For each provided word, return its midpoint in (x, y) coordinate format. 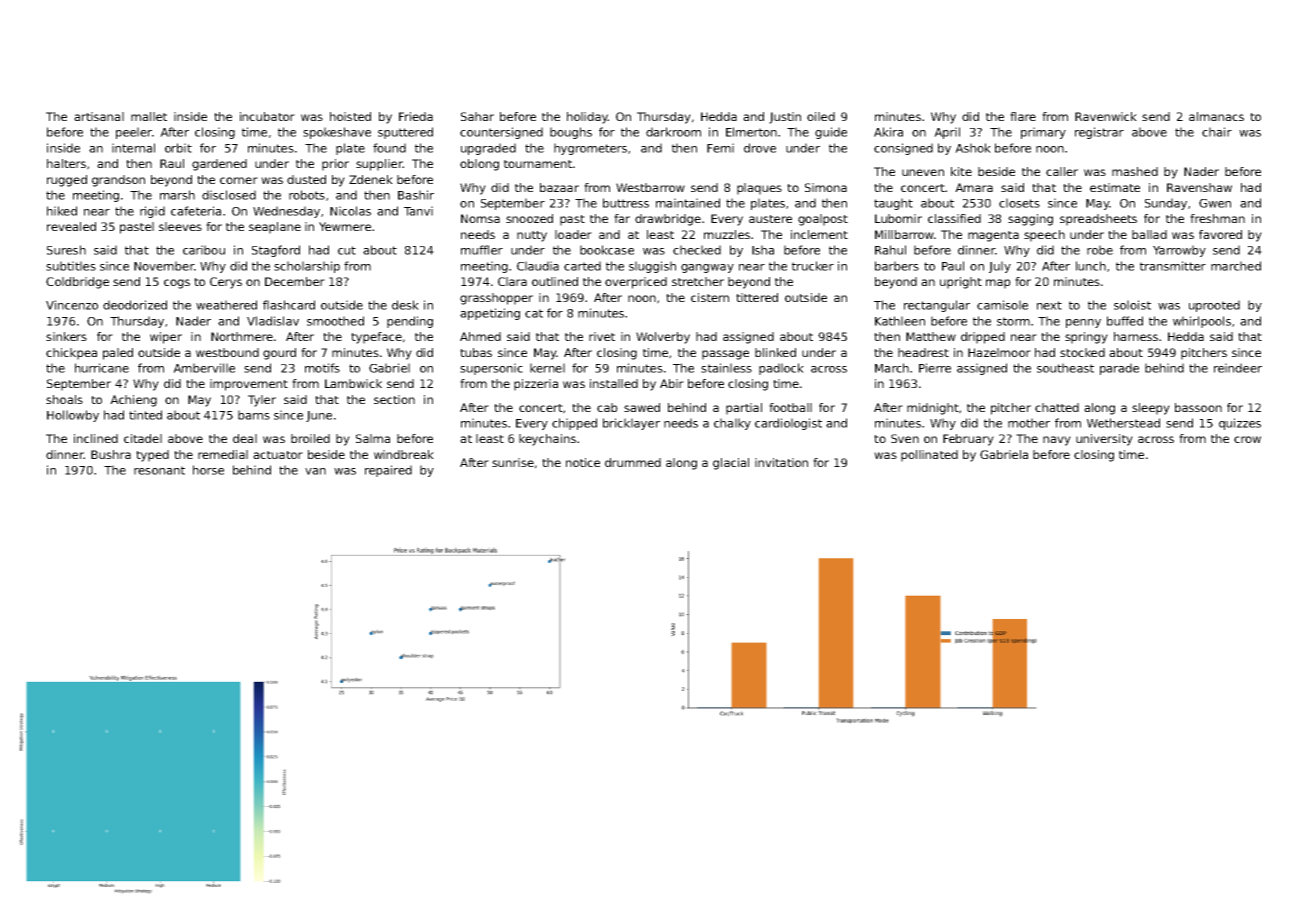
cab (607, 407)
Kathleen (900, 321)
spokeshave (337, 133)
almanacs (1216, 116)
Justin (785, 118)
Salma (373, 438)
